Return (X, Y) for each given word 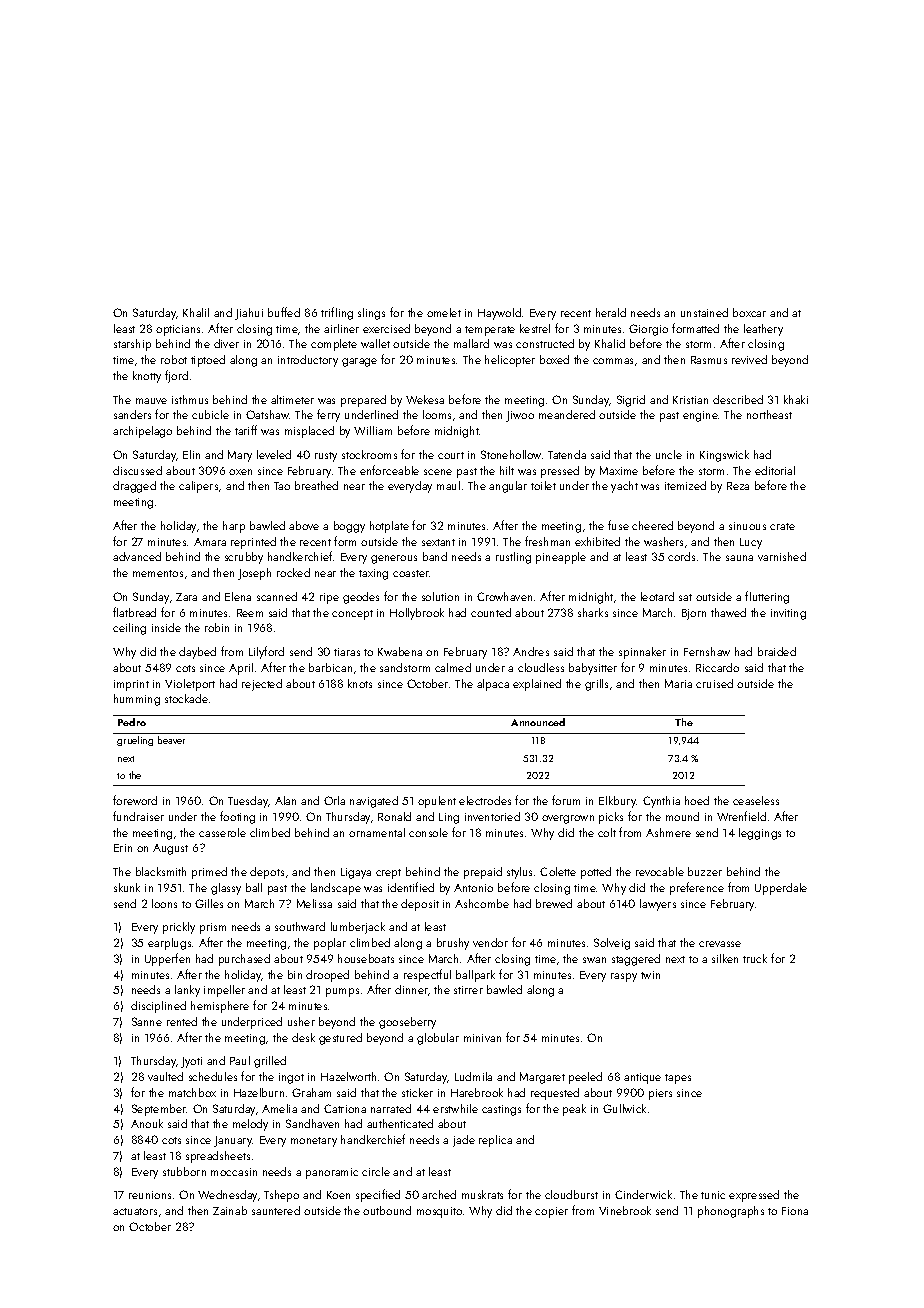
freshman (547, 541)
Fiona (795, 1211)
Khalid (610, 343)
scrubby (244, 558)
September (159, 1110)
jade (464, 1141)
